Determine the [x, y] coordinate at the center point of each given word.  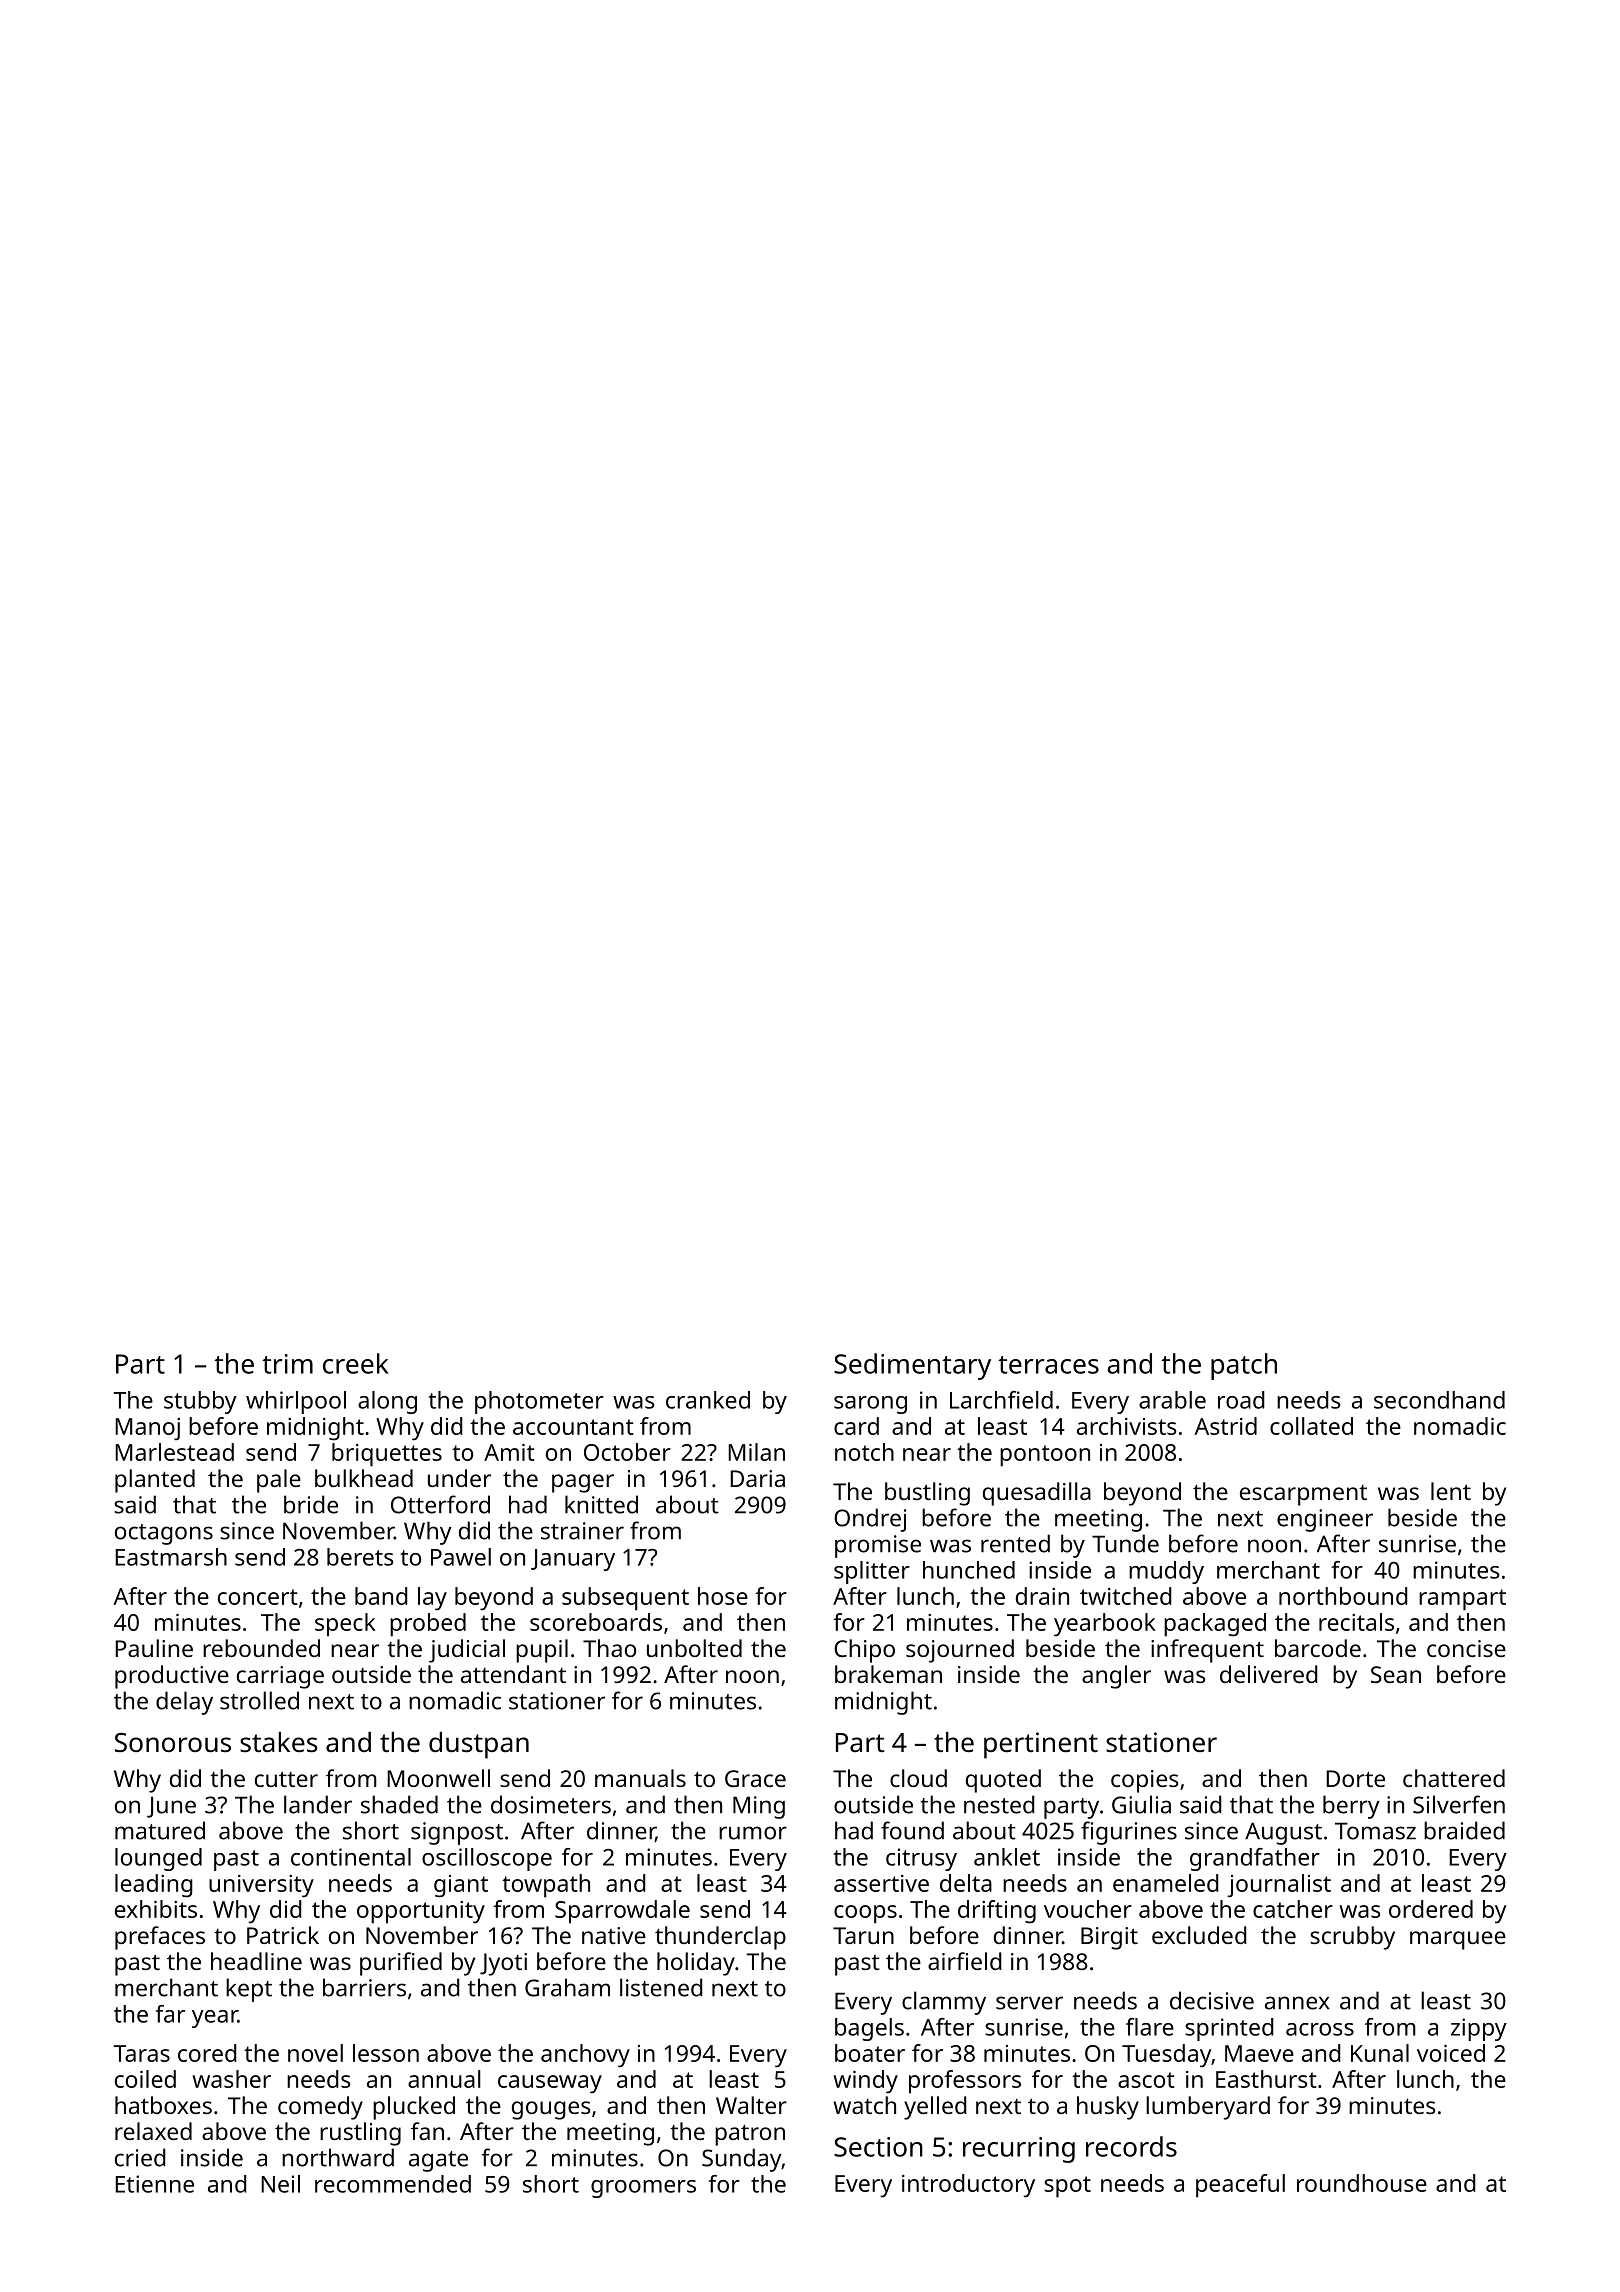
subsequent [625, 1599]
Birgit [1109, 1938]
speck [345, 1625]
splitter [872, 1572]
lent [1451, 1491]
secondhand [1439, 1400]
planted [155, 1481]
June [171, 1807]
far [170, 2014]
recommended [393, 2184]
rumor [753, 1833]
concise [1466, 1648]
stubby [200, 1402]
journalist [1279, 1886]
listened [661, 1987]
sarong [870, 1405]
